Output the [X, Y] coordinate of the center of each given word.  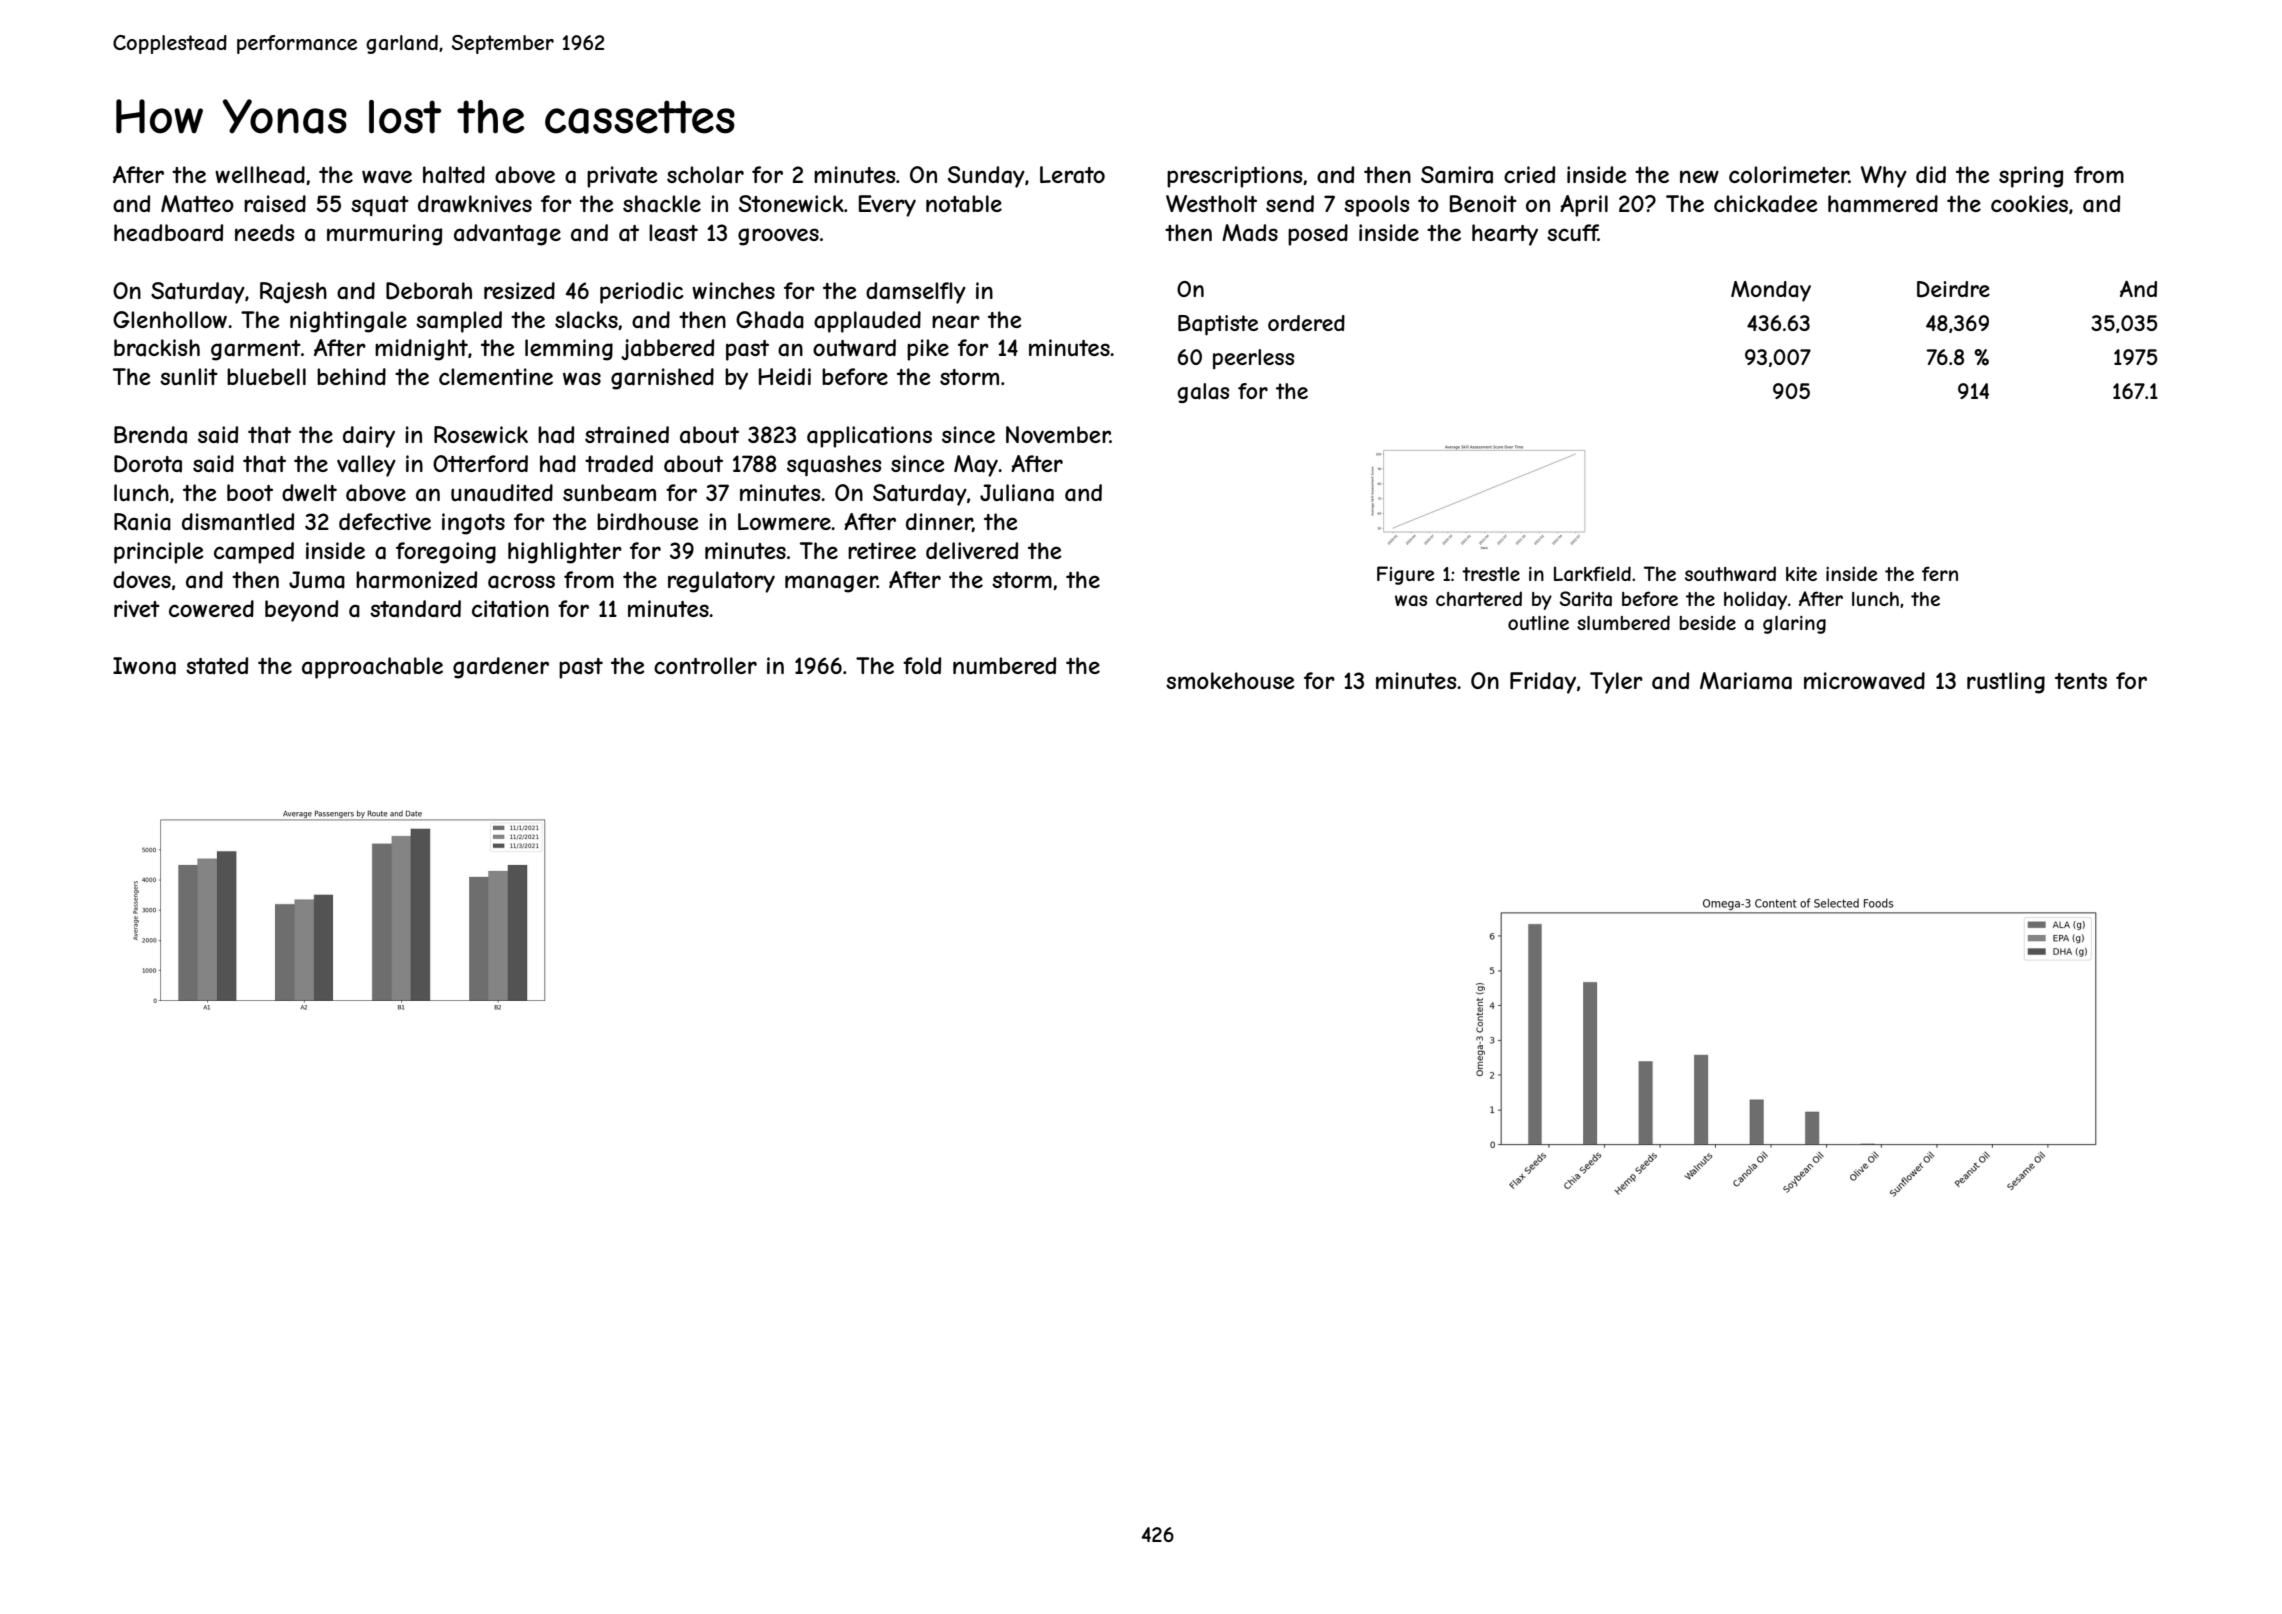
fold [922, 665]
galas [1203, 393]
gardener [501, 668]
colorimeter [1789, 174]
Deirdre [1953, 289]
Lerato [1072, 175]
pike [928, 350]
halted [454, 175]
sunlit [189, 376]
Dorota [148, 464]
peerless [1253, 359]
